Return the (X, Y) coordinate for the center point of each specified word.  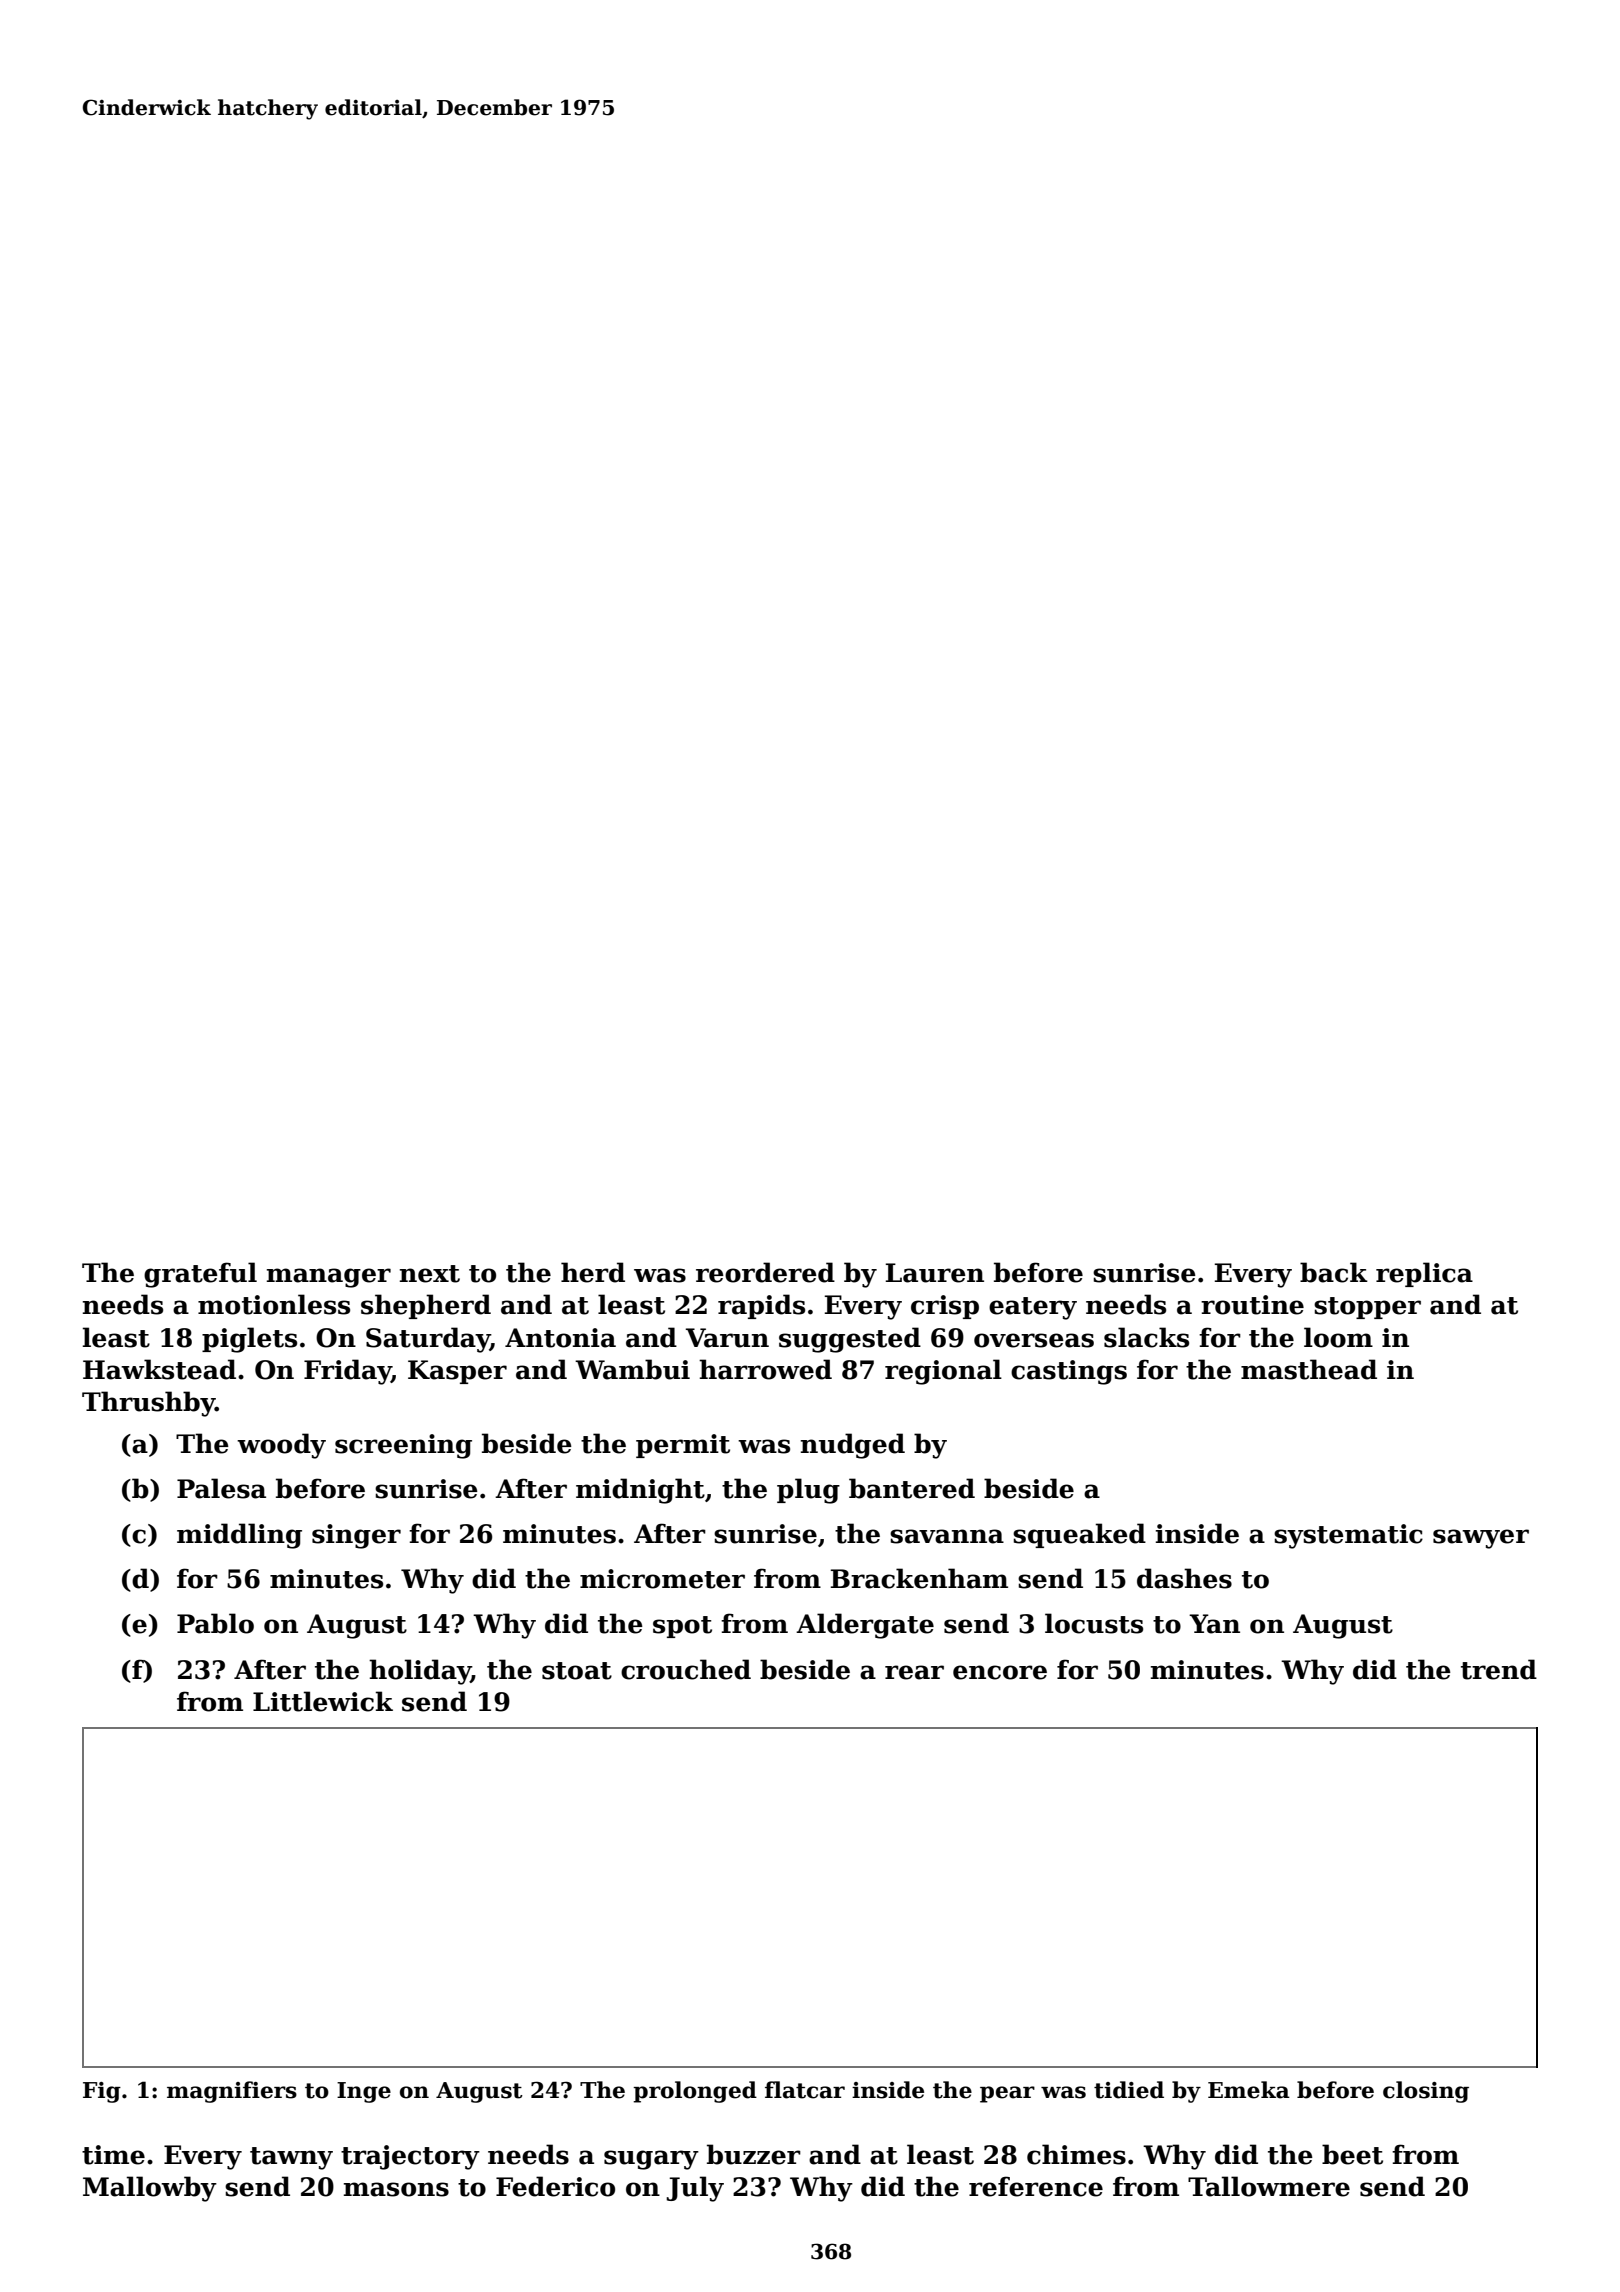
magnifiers (232, 2092)
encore (1000, 1672)
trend (1499, 1669)
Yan (1214, 1624)
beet (1352, 2154)
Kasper (457, 1372)
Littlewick (323, 1701)
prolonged (695, 2092)
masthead (1309, 1369)
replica (1424, 1274)
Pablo (215, 1623)
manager (329, 1278)
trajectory (410, 2157)
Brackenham (919, 1578)
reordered (765, 1272)
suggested (850, 1340)
